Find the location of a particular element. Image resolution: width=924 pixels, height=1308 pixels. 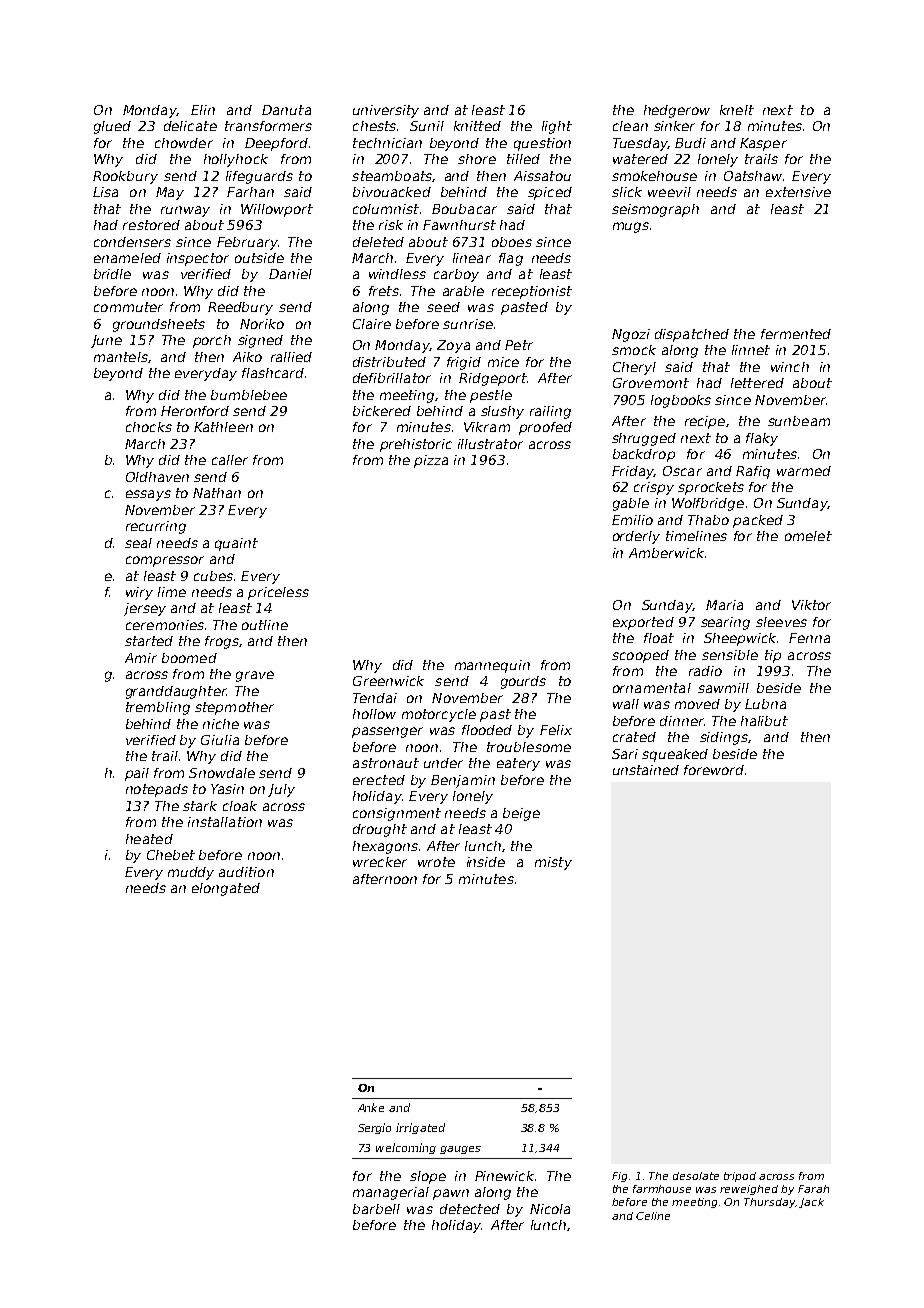

recipe is located at coordinates (705, 422).
